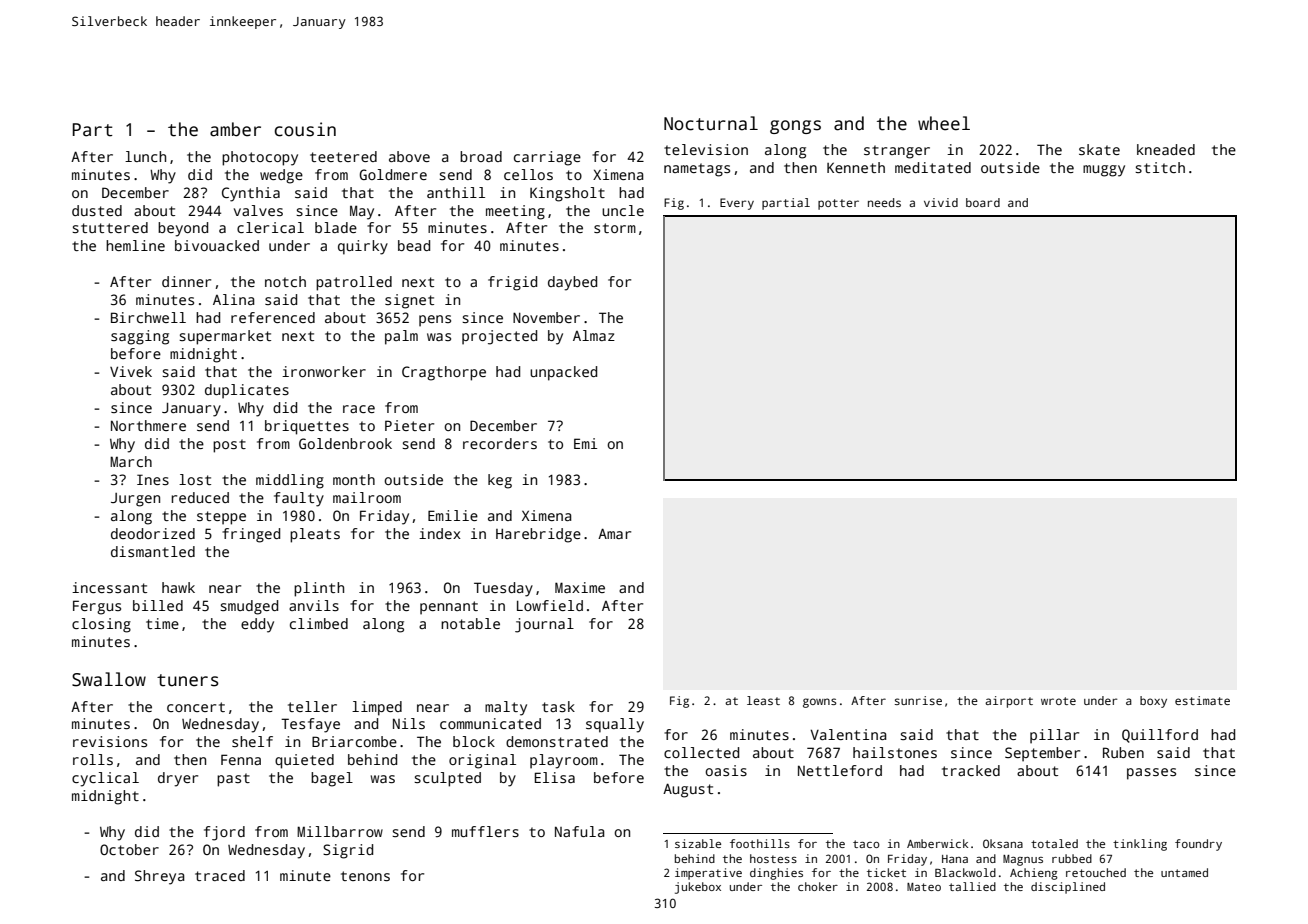 The width and height of the screenshot is (1308, 924). What do you see at coordinates (1202, 700) in the screenshot?
I see `estimate` at bounding box center [1202, 700].
